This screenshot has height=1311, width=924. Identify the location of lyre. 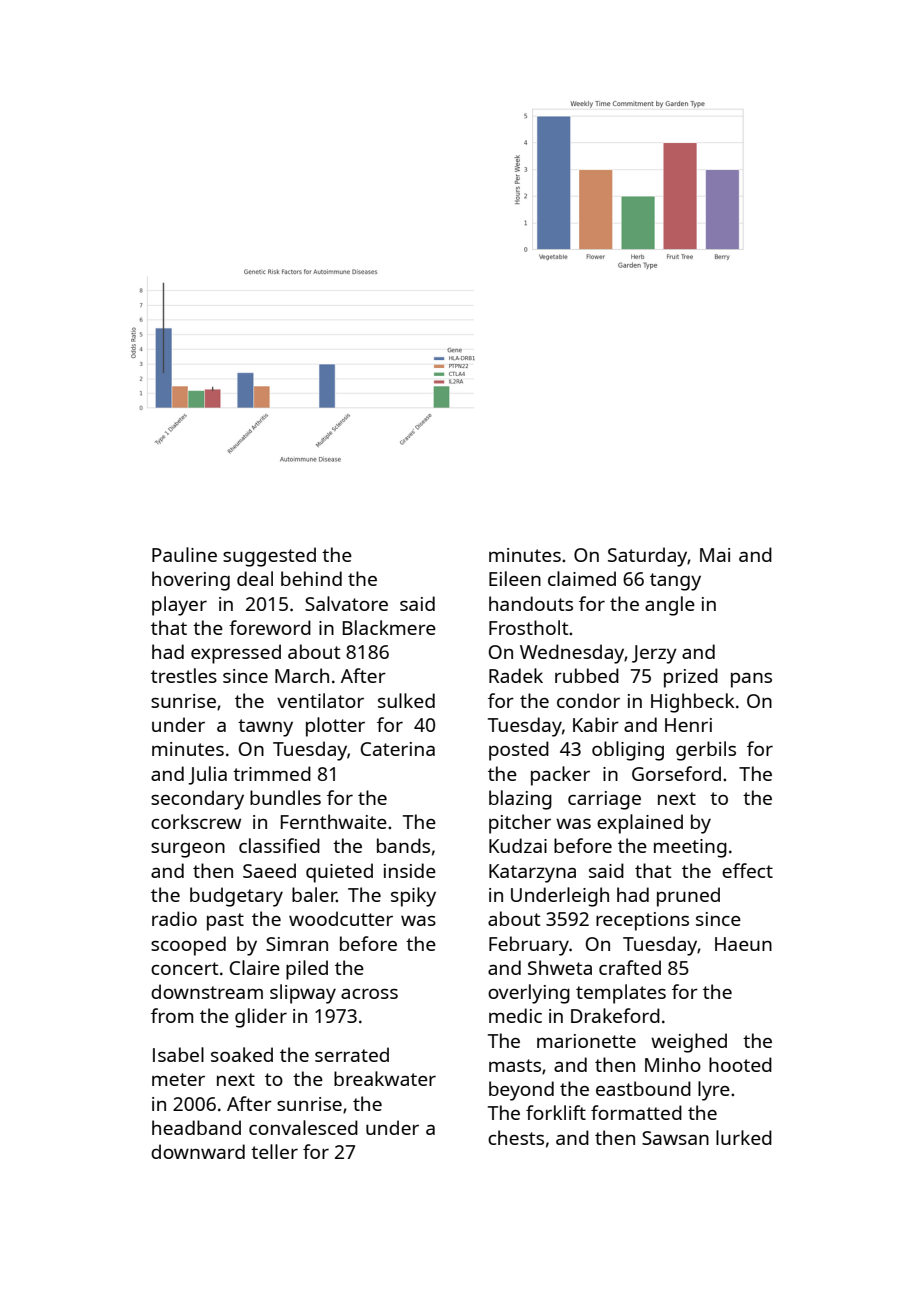
(714, 1091).
